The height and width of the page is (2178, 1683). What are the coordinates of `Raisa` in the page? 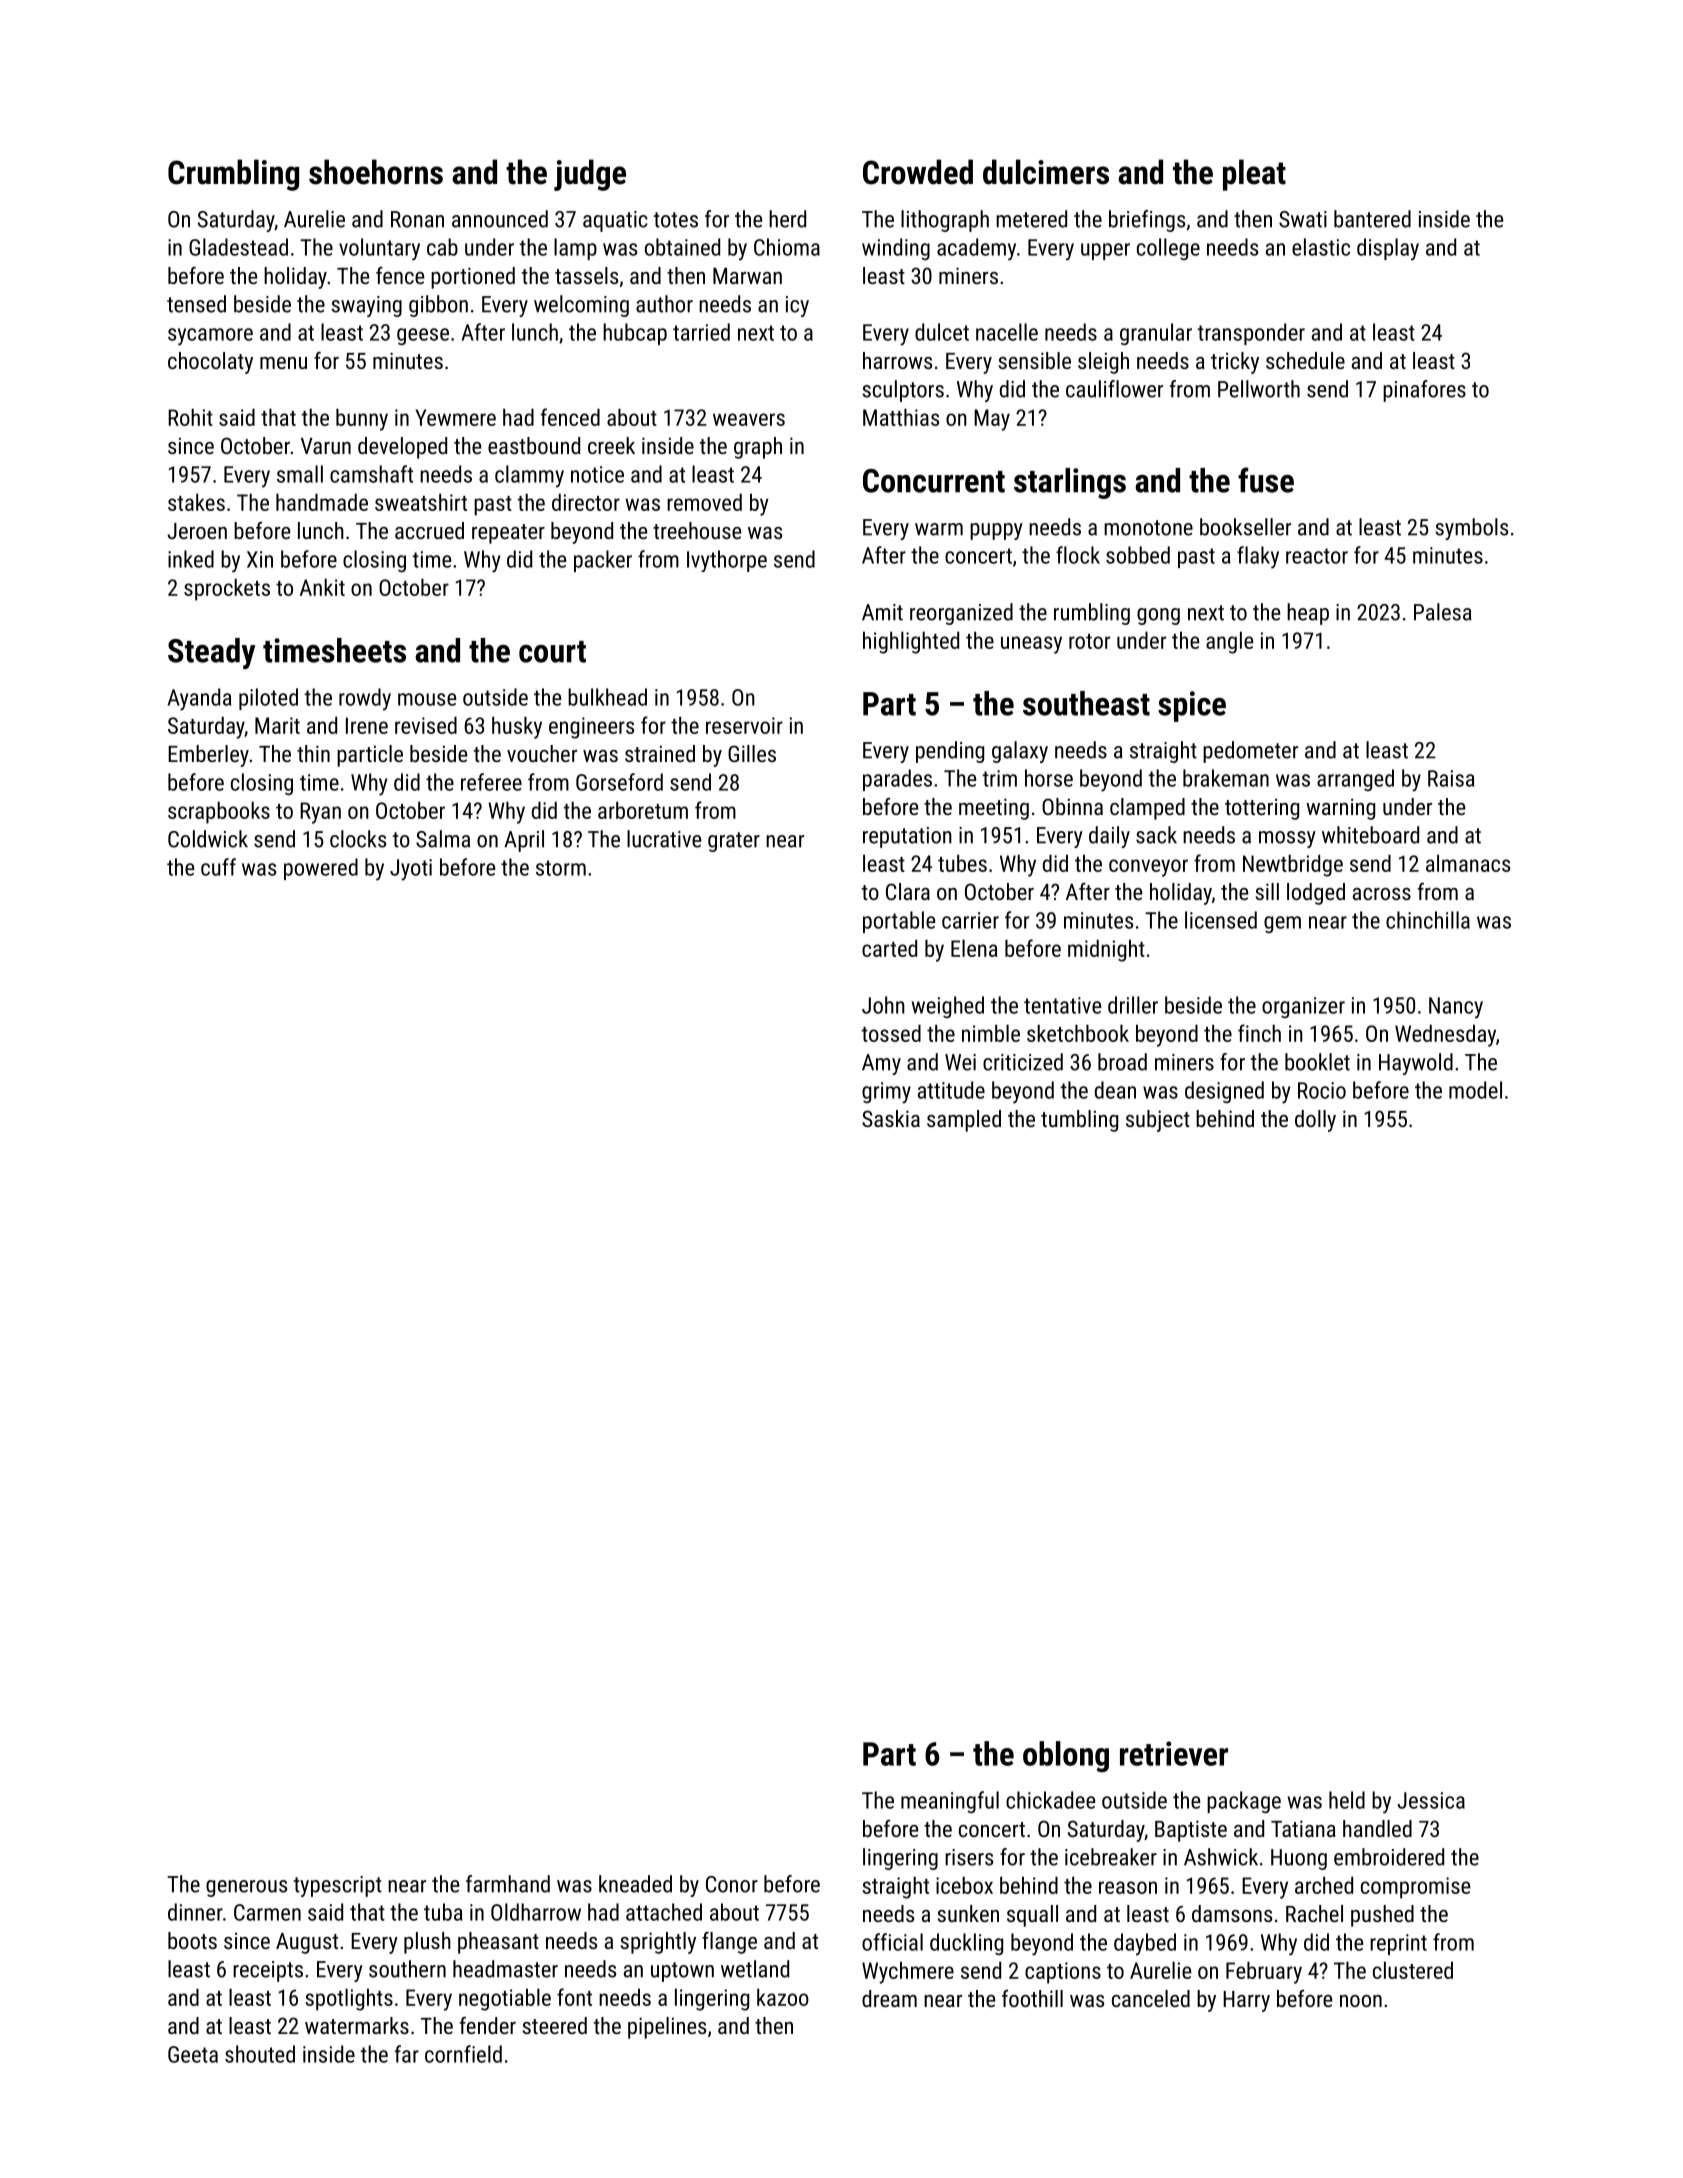 It's located at (1451, 778).
